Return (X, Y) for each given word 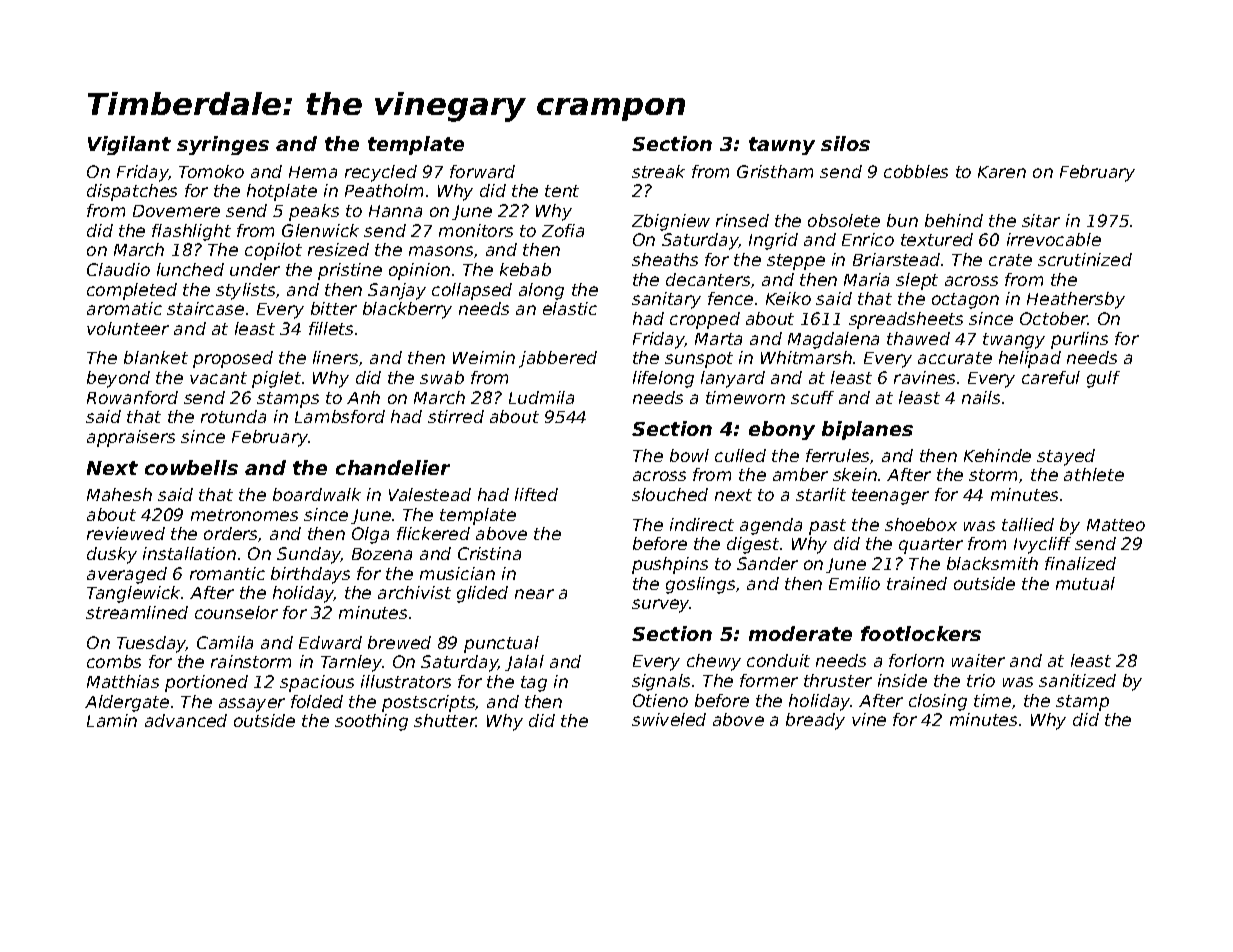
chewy (714, 662)
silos (845, 143)
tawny (782, 146)
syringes (223, 145)
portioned (206, 683)
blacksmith (992, 563)
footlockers (921, 633)
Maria (866, 279)
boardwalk (317, 494)
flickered (433, 533)
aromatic (124, 308)
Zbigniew (671, 222)
